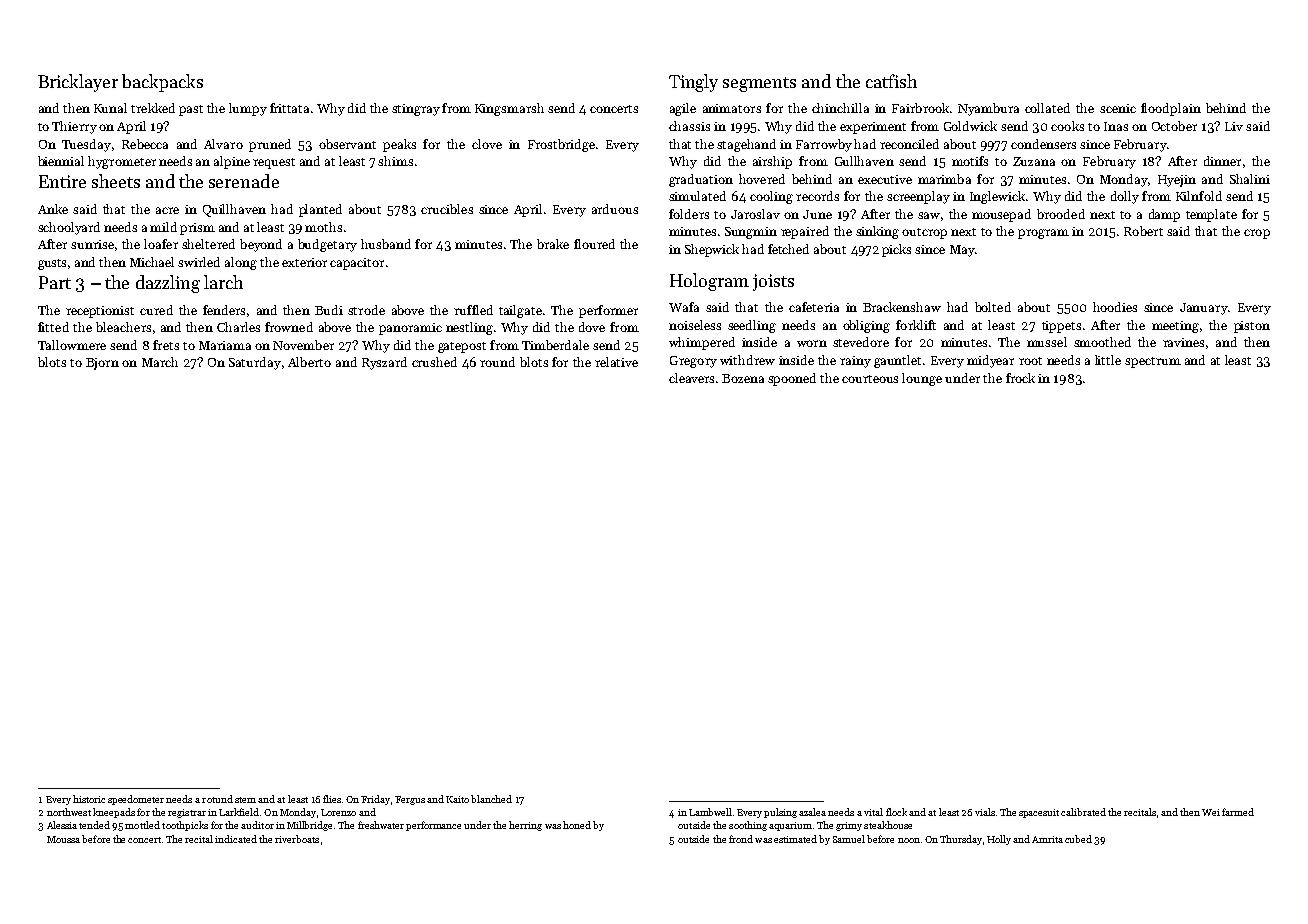 The height and width of the screenshot is (924, 1308). I want to click on Saturday, so click(255, 363).
